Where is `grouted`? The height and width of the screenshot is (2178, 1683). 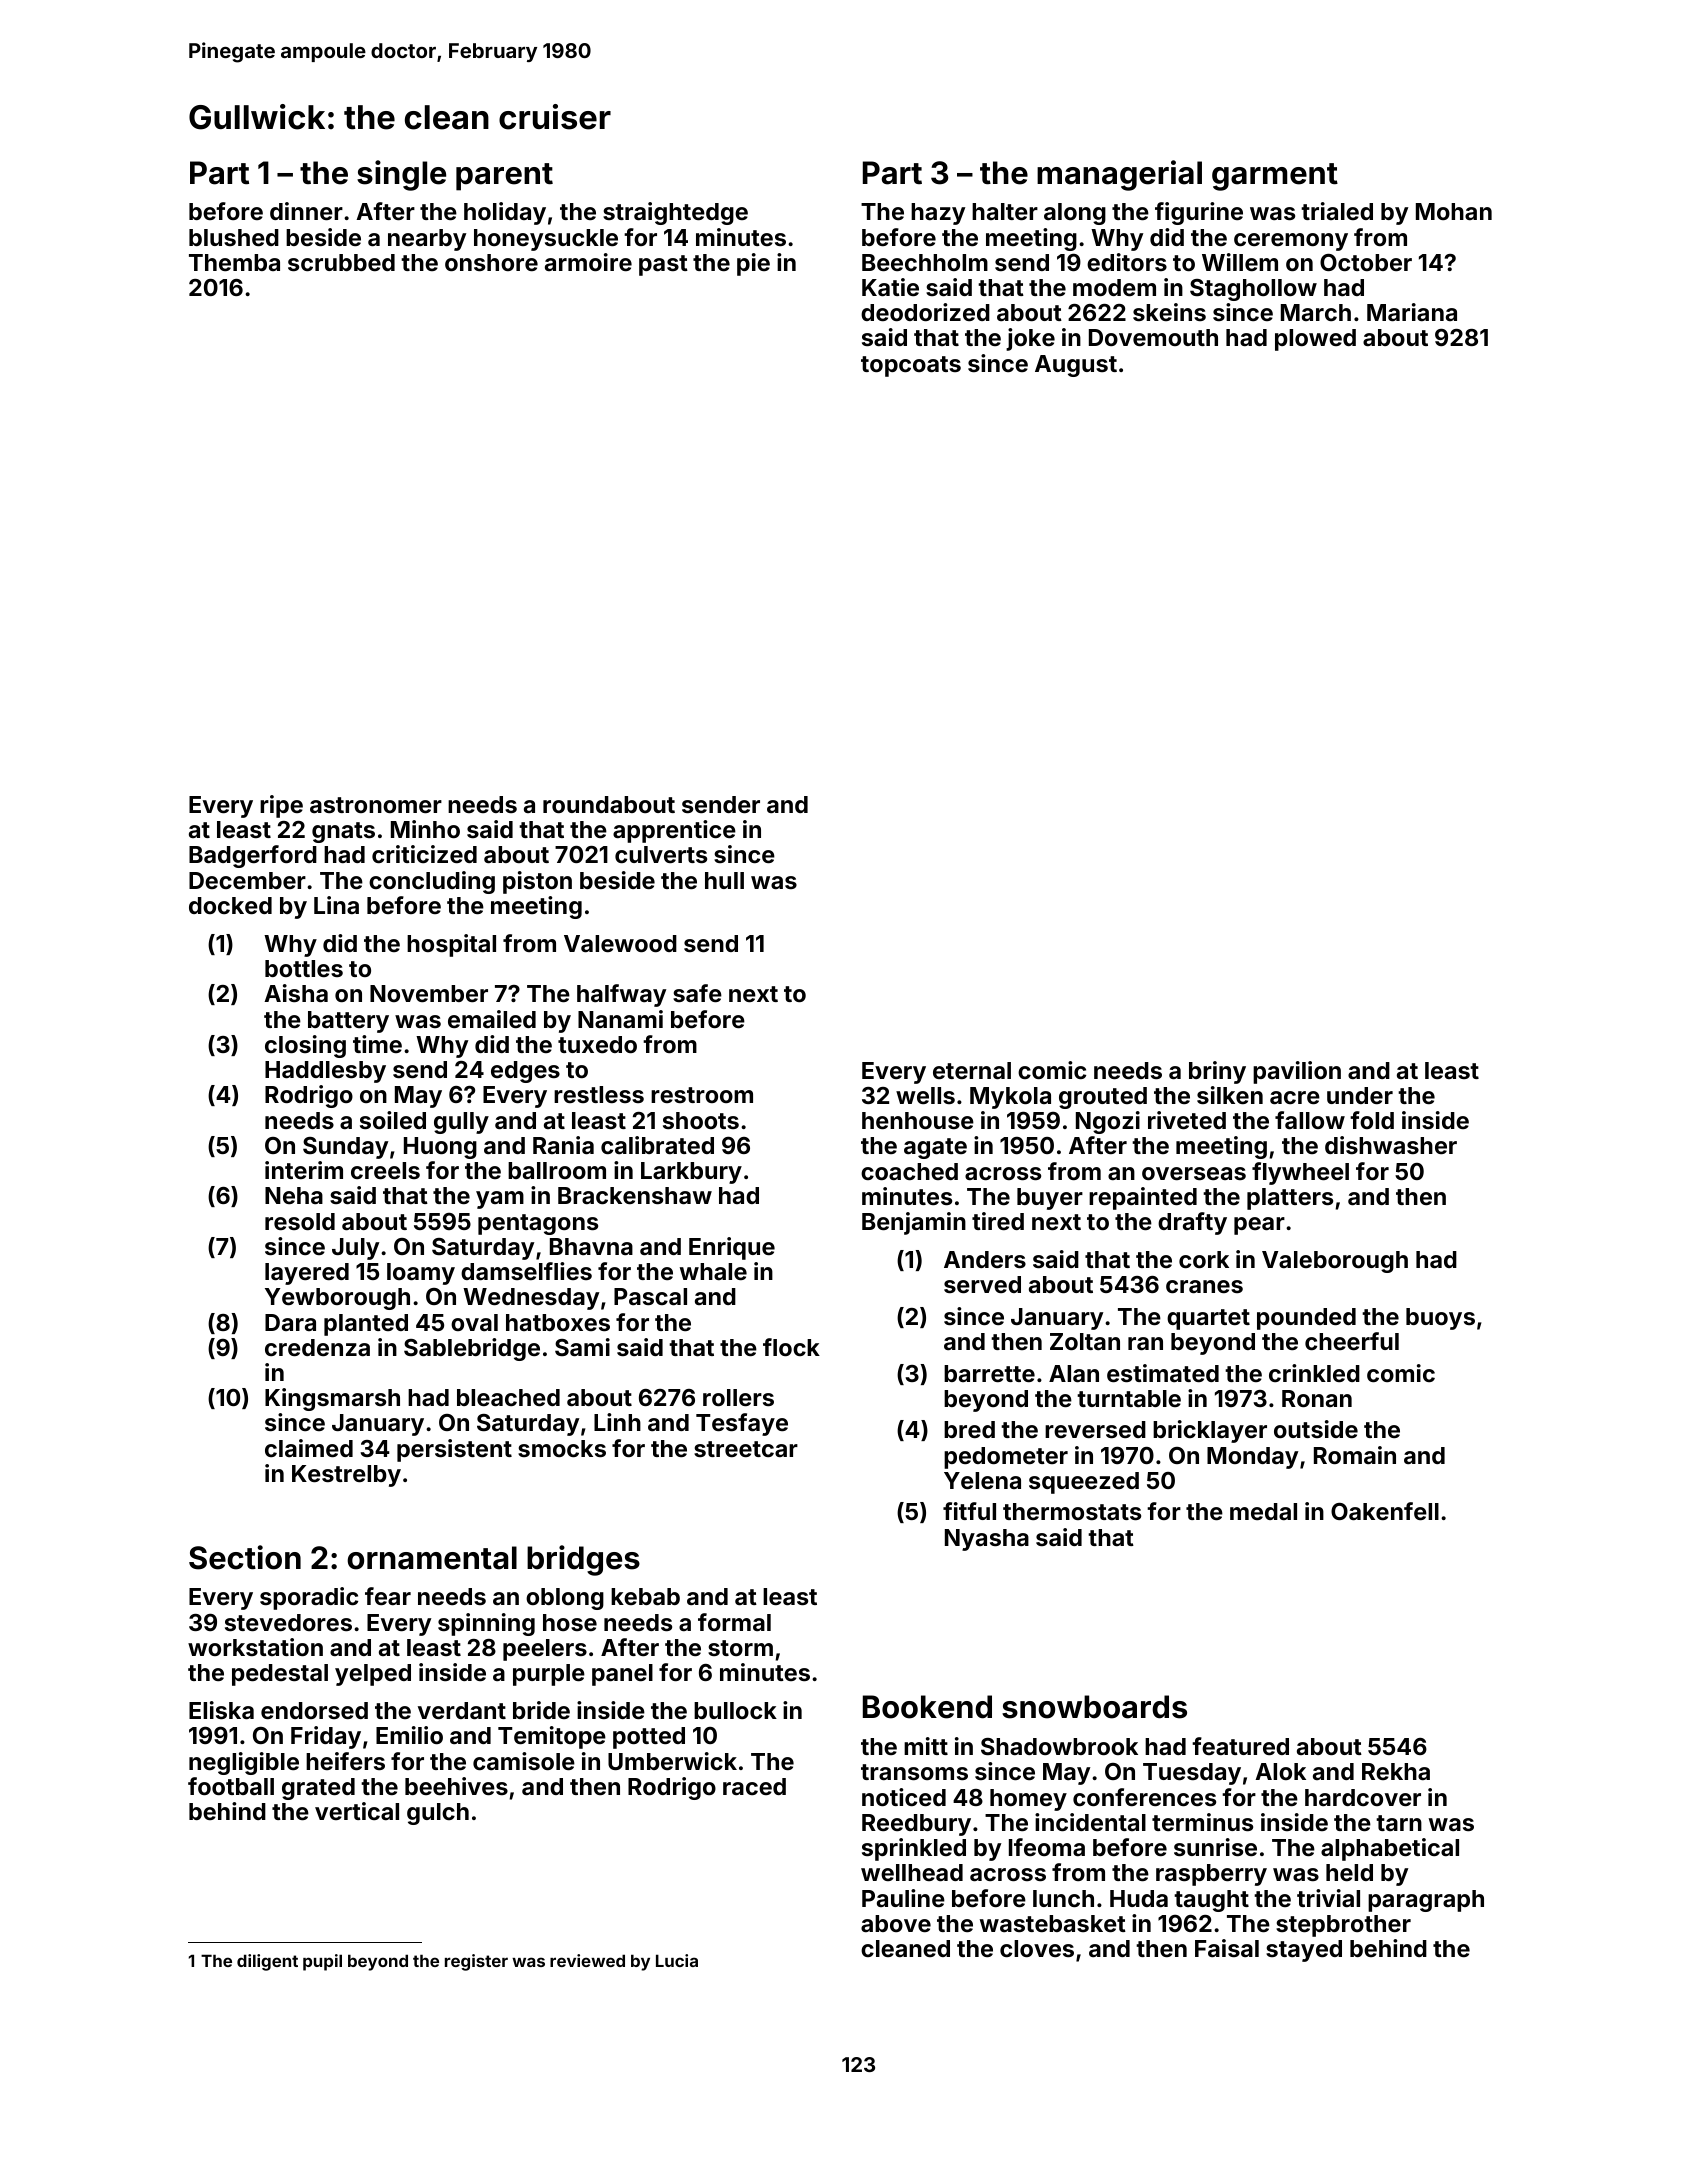 grouted is located at coordinates (1103, 1098).
